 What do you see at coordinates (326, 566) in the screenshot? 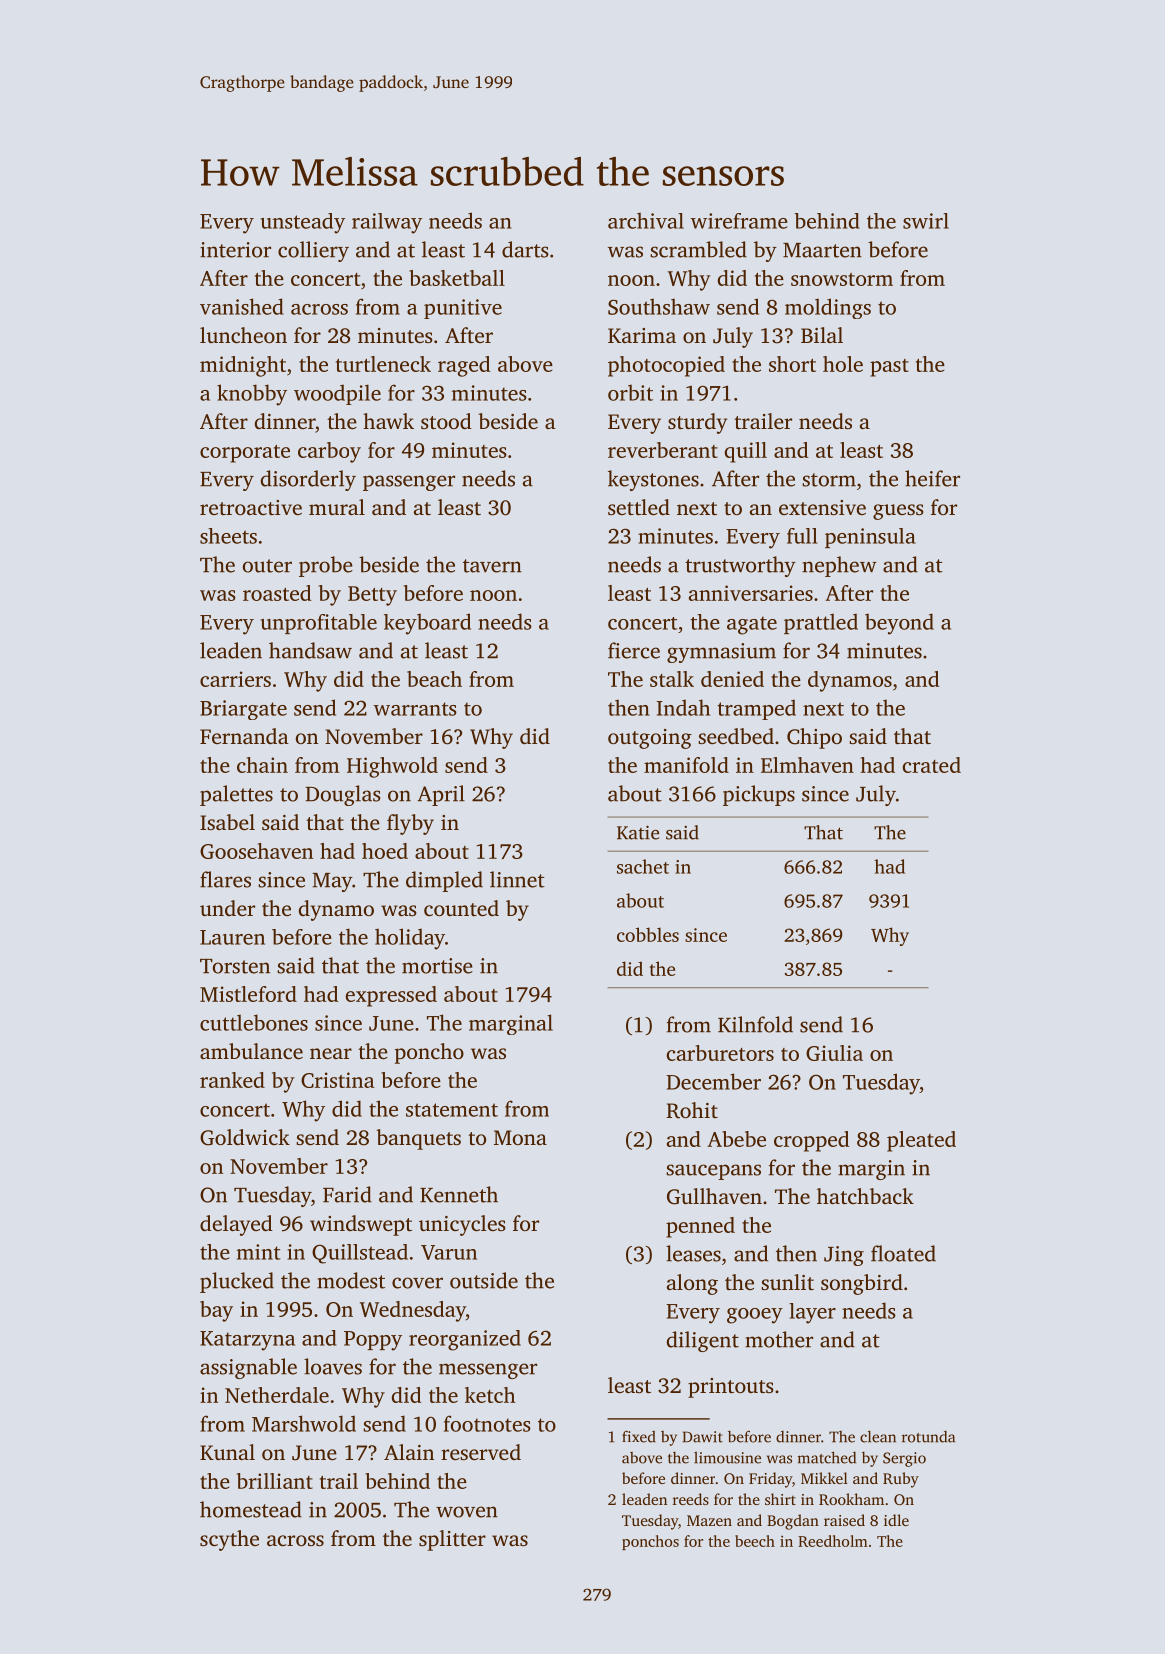
I see `probe` at bounding box center [326, 566].
